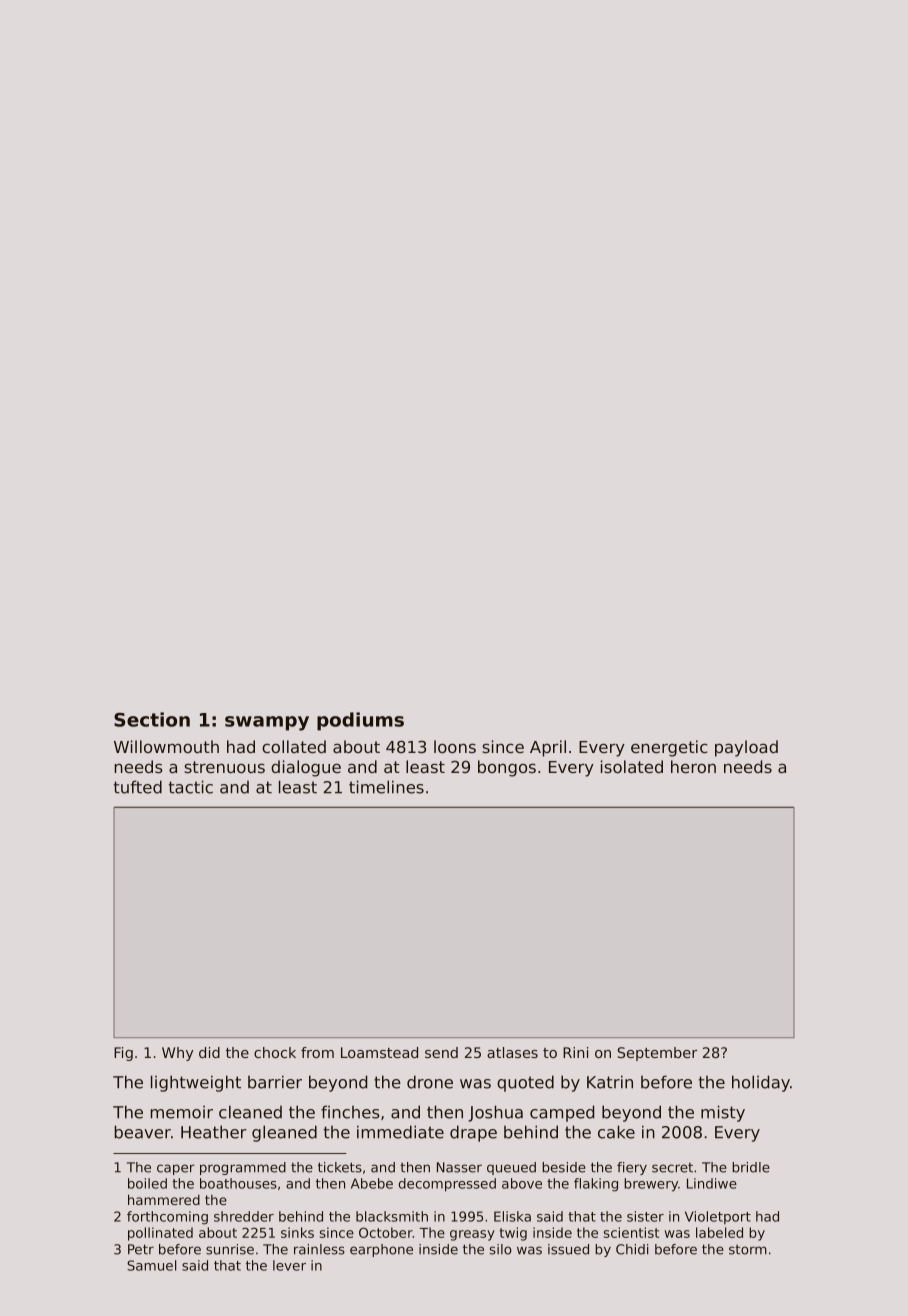 The image size is (908, 1316). I want to click on September, so click(657, 1054).
